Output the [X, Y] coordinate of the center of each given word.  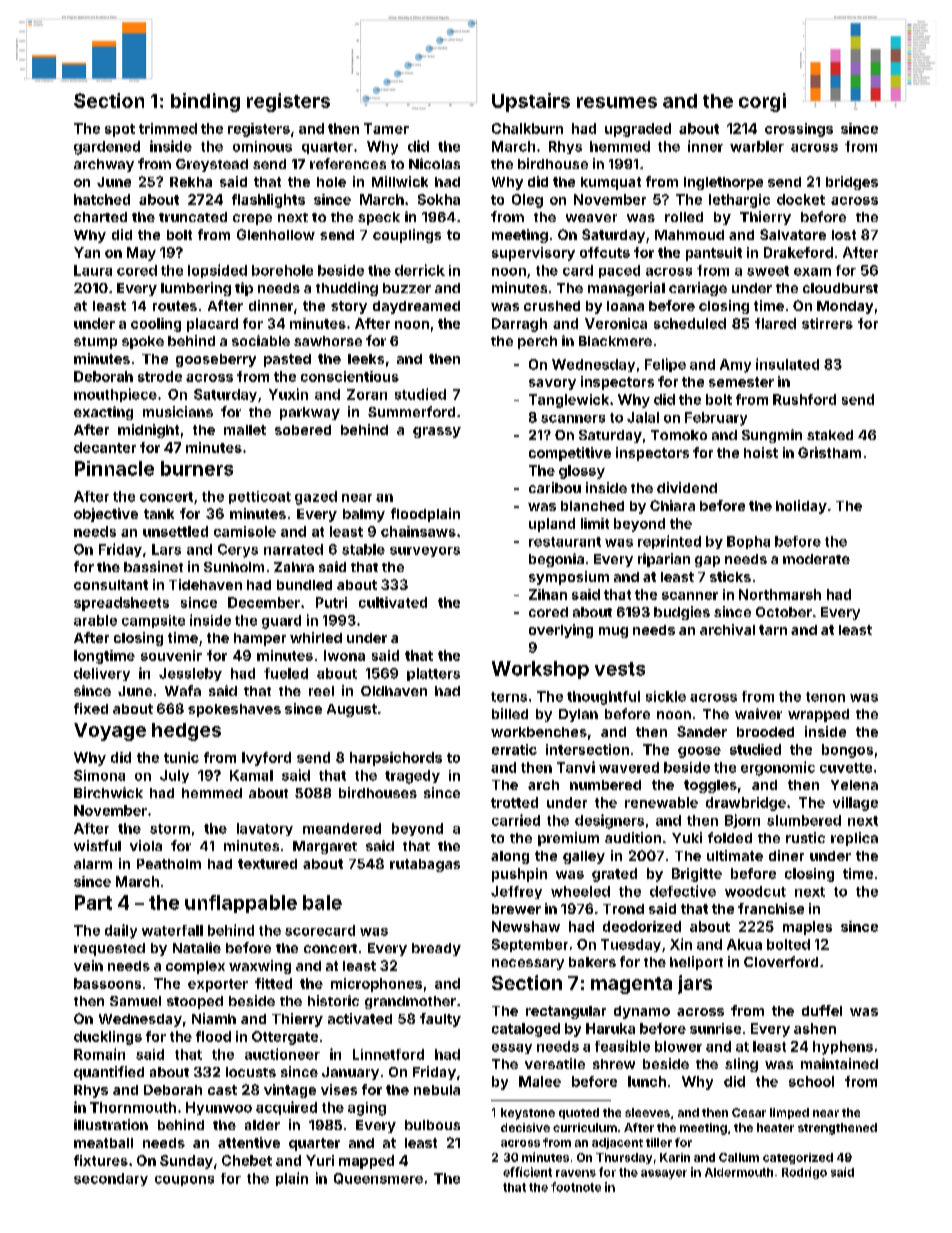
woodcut [755, 891]
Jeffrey [516, 892]
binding [205, 102]
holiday [801, 507]
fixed [91, 708]
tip [244, 289]
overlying [561, 631]
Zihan [548, 594]
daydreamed [416, 307]
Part [93, 902]
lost [844, 235]
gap [707, 561]
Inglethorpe [723, 183]
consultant [111, 585]
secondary [111, 1179]
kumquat [611, 183]
